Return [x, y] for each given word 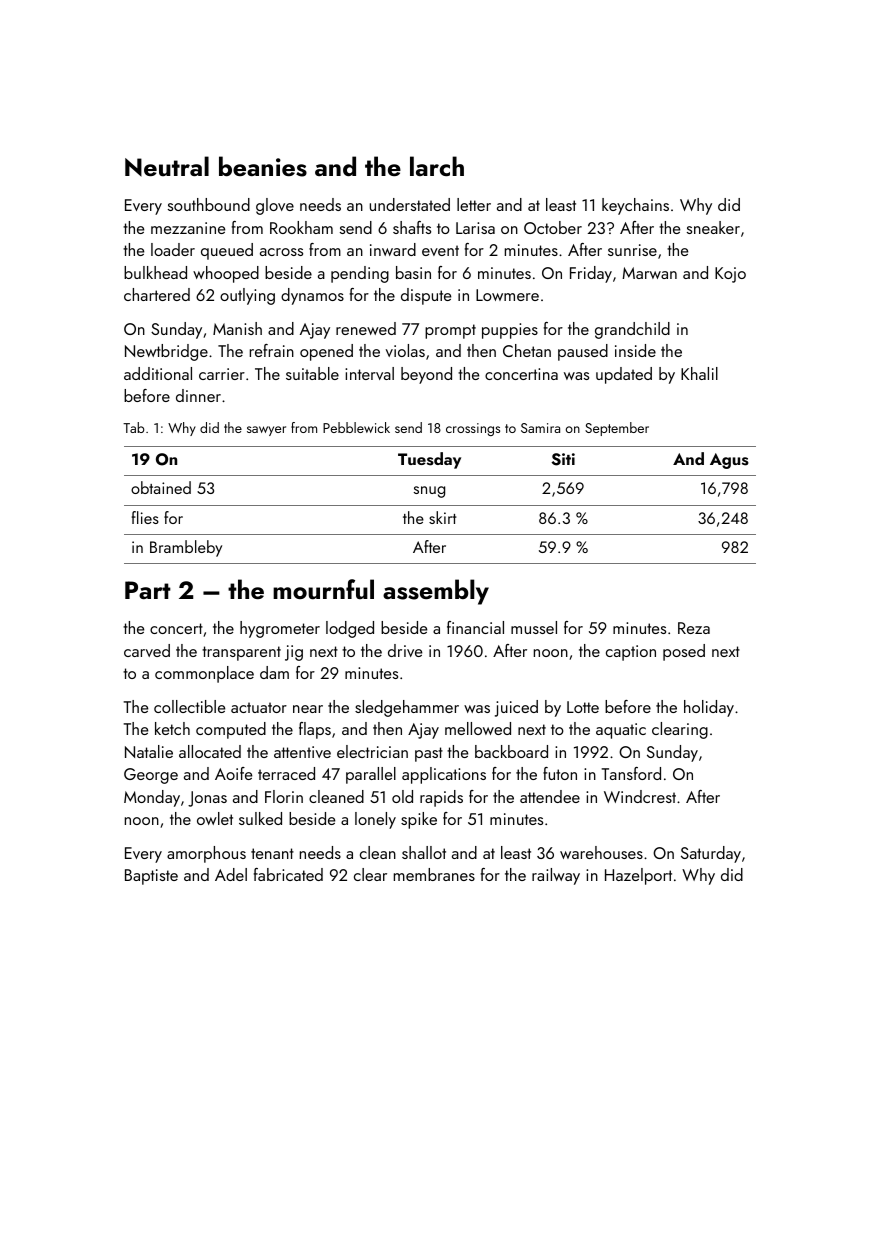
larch [437, 166]
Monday [152, 798]
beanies [263, 166]
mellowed [478, 728]
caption [631, 653]
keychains [635, 206]
